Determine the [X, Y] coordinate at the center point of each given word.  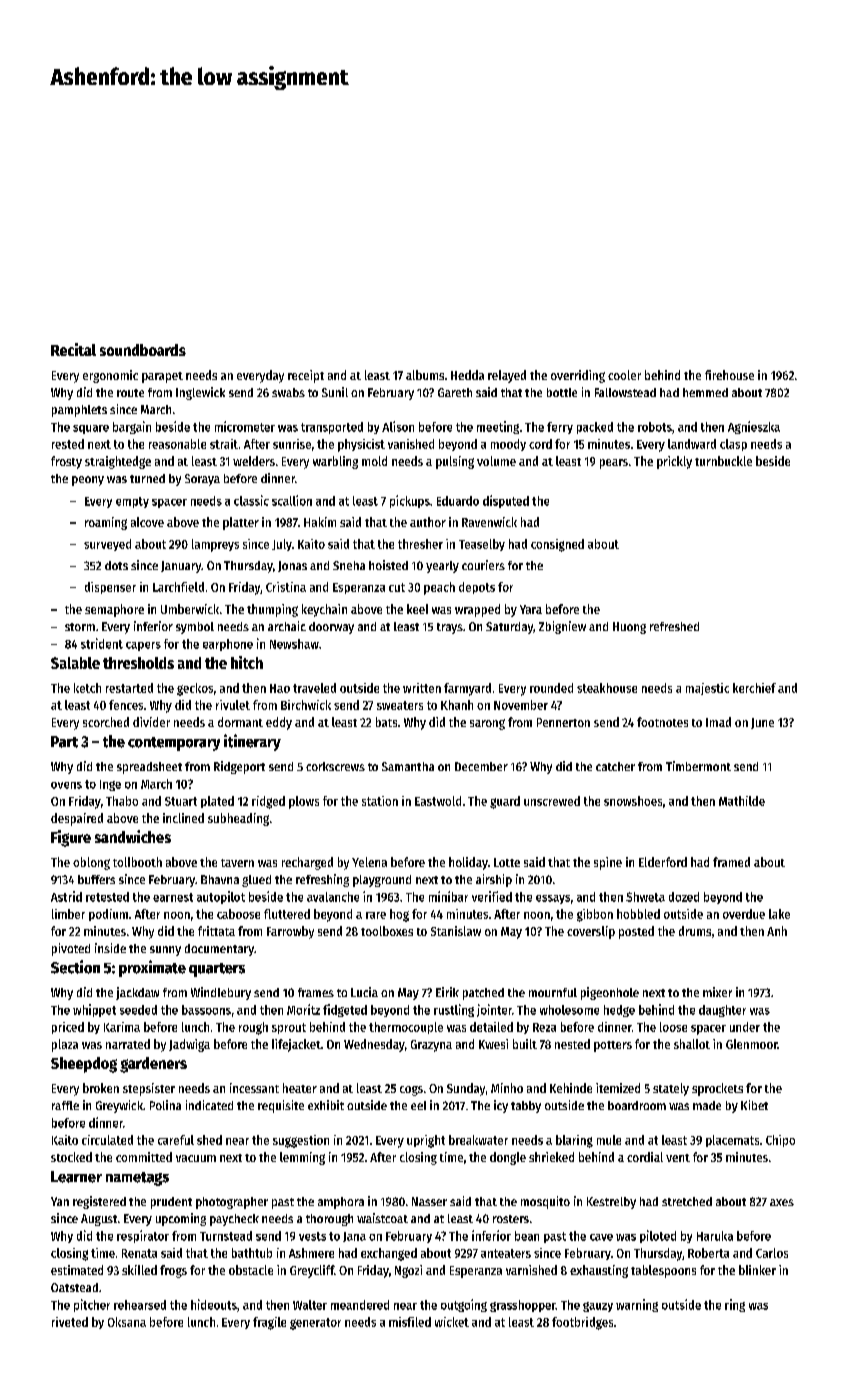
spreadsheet [149, 768]
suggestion [301, 1141]
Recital [73, 349]
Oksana [127, 1322]
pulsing [455, 462]
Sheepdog [84, 1065]
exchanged [389, 1254]
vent [678, 1158]
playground [382, 881]
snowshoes [633, 801]
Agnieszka [754, 427]
